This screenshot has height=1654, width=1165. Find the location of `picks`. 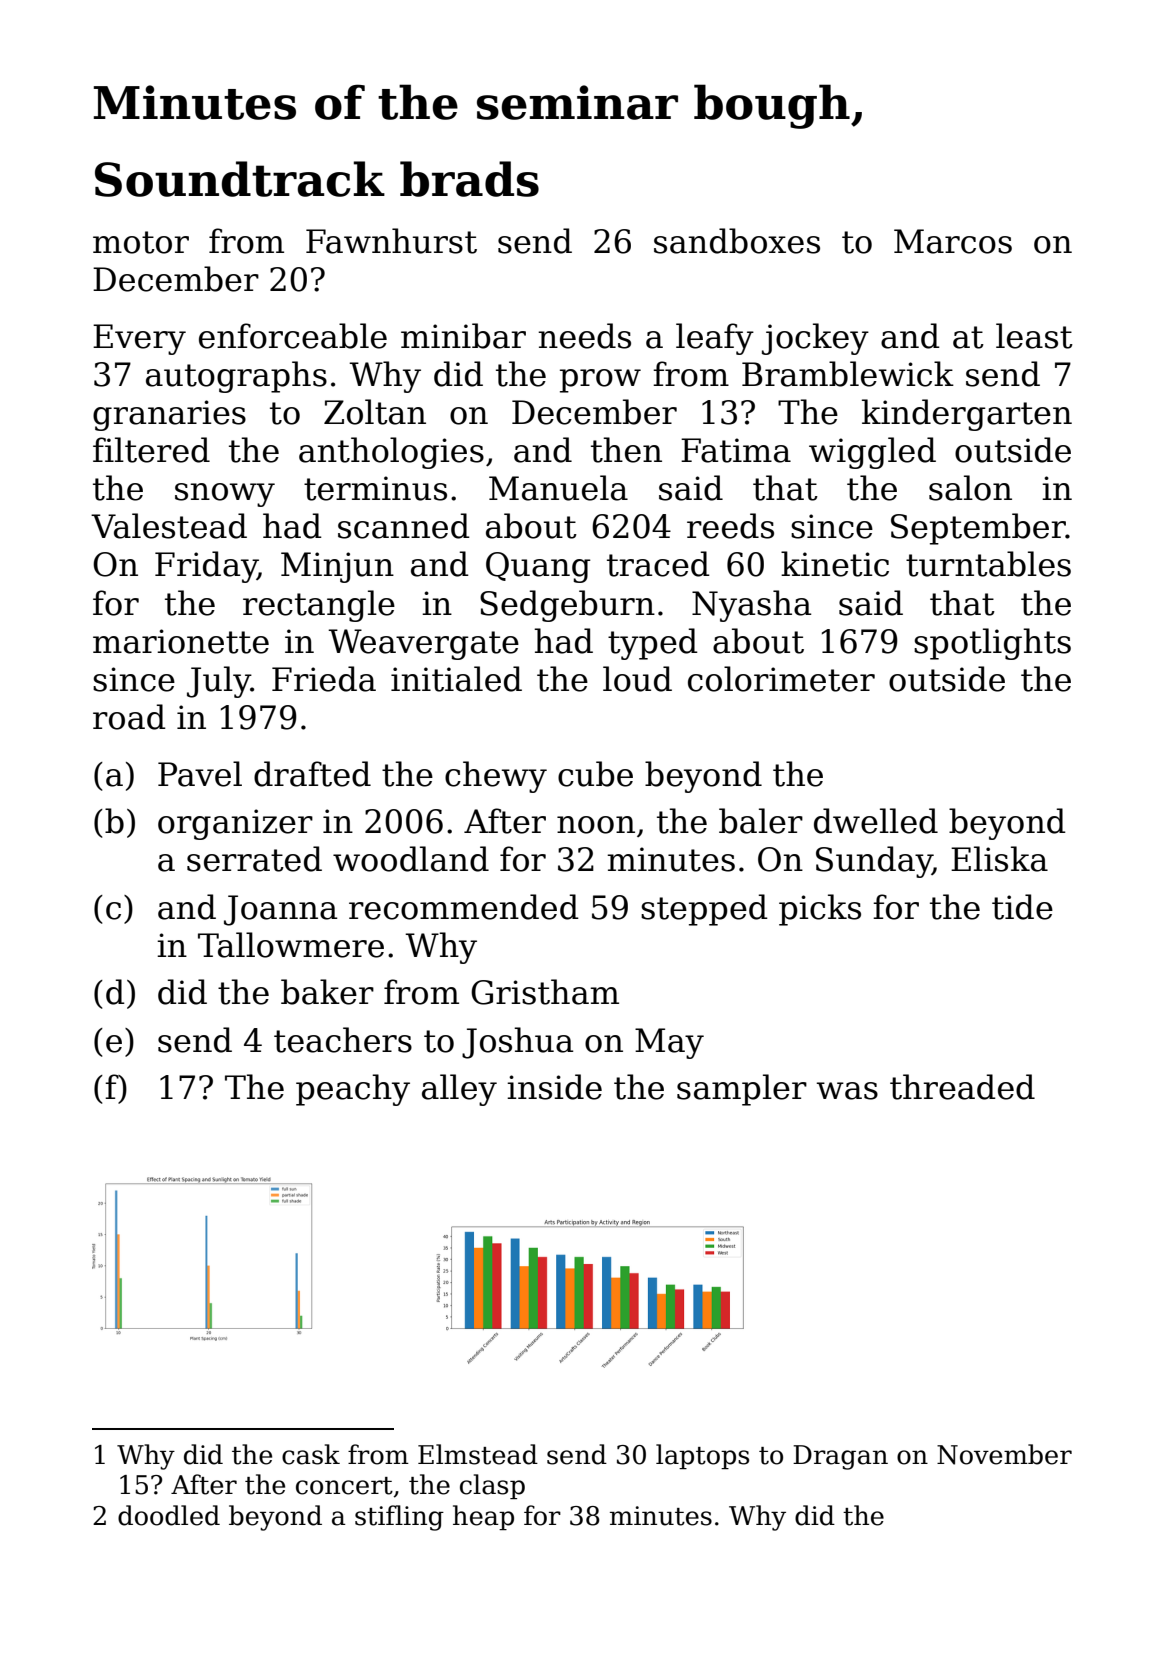

picks is located at coordinates (820, 910).
